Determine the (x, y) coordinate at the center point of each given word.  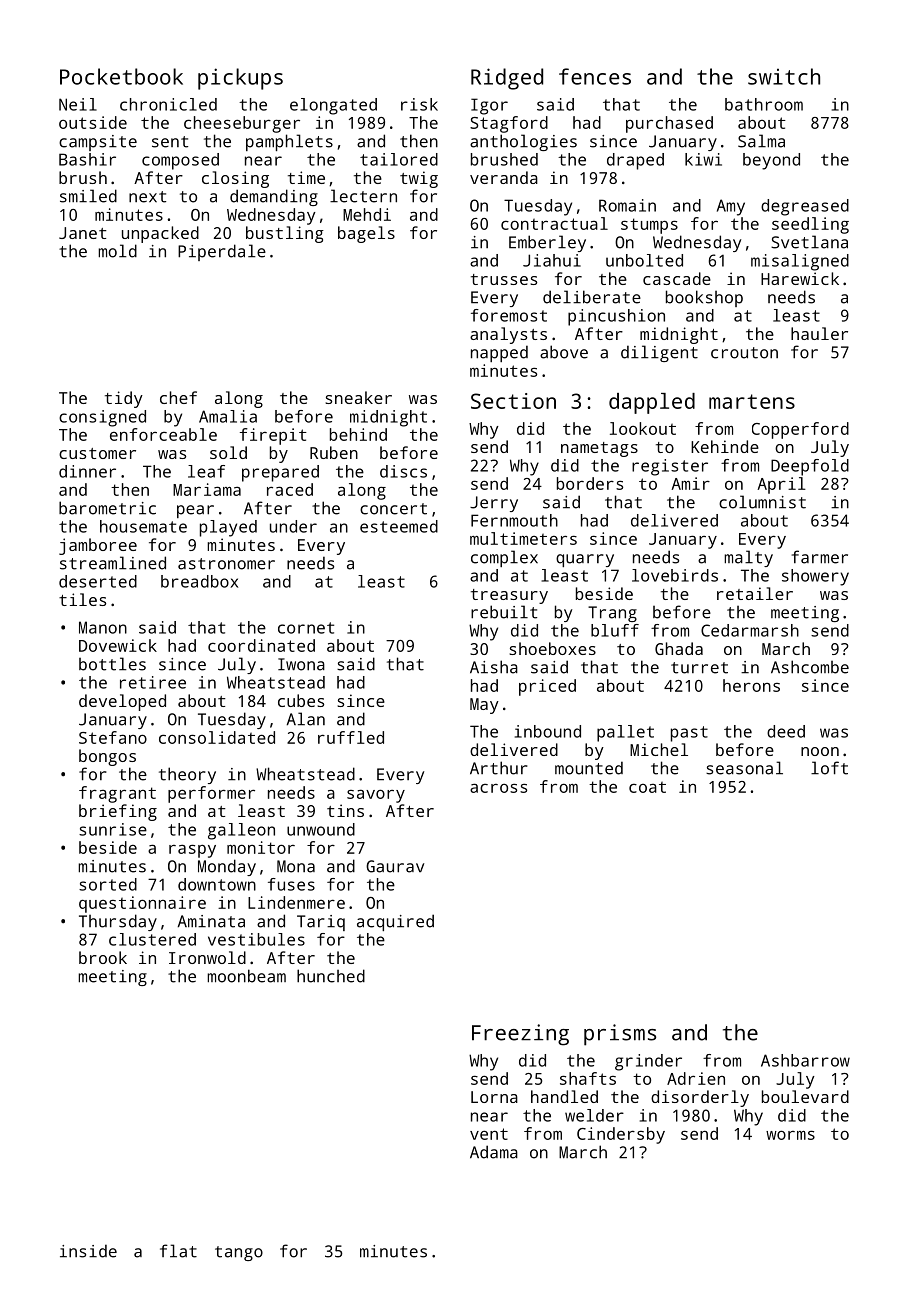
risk (419, 104)
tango (239, 1253)
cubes (301, 700)
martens (752, 401)
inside (88, 1251)
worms (790, 1135)
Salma (761, 141)
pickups (240, 79)
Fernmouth (514, 520)
